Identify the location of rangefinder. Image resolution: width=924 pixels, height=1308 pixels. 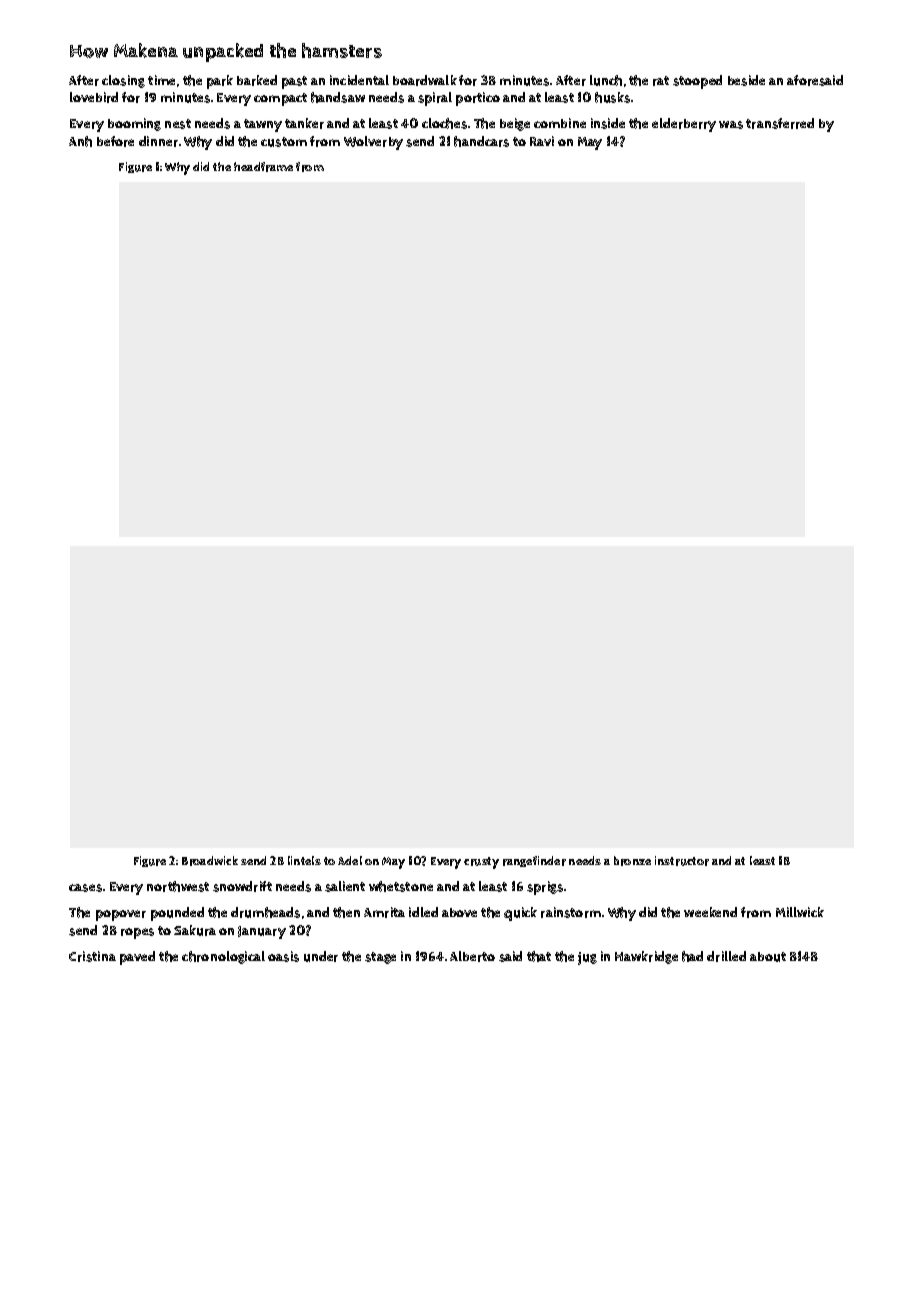
(534, 861).
